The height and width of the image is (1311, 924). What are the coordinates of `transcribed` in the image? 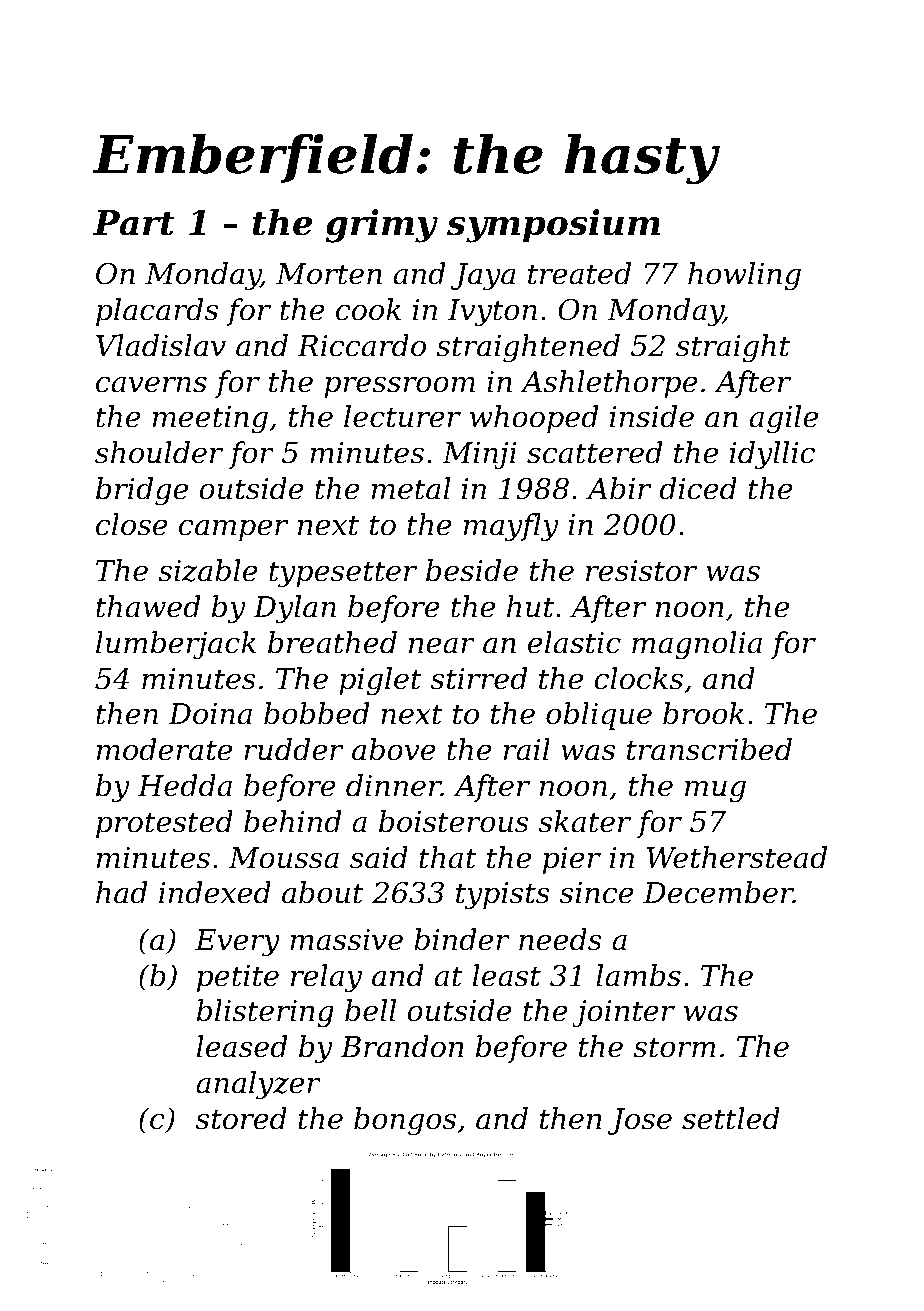 It's located at (709, 749).
